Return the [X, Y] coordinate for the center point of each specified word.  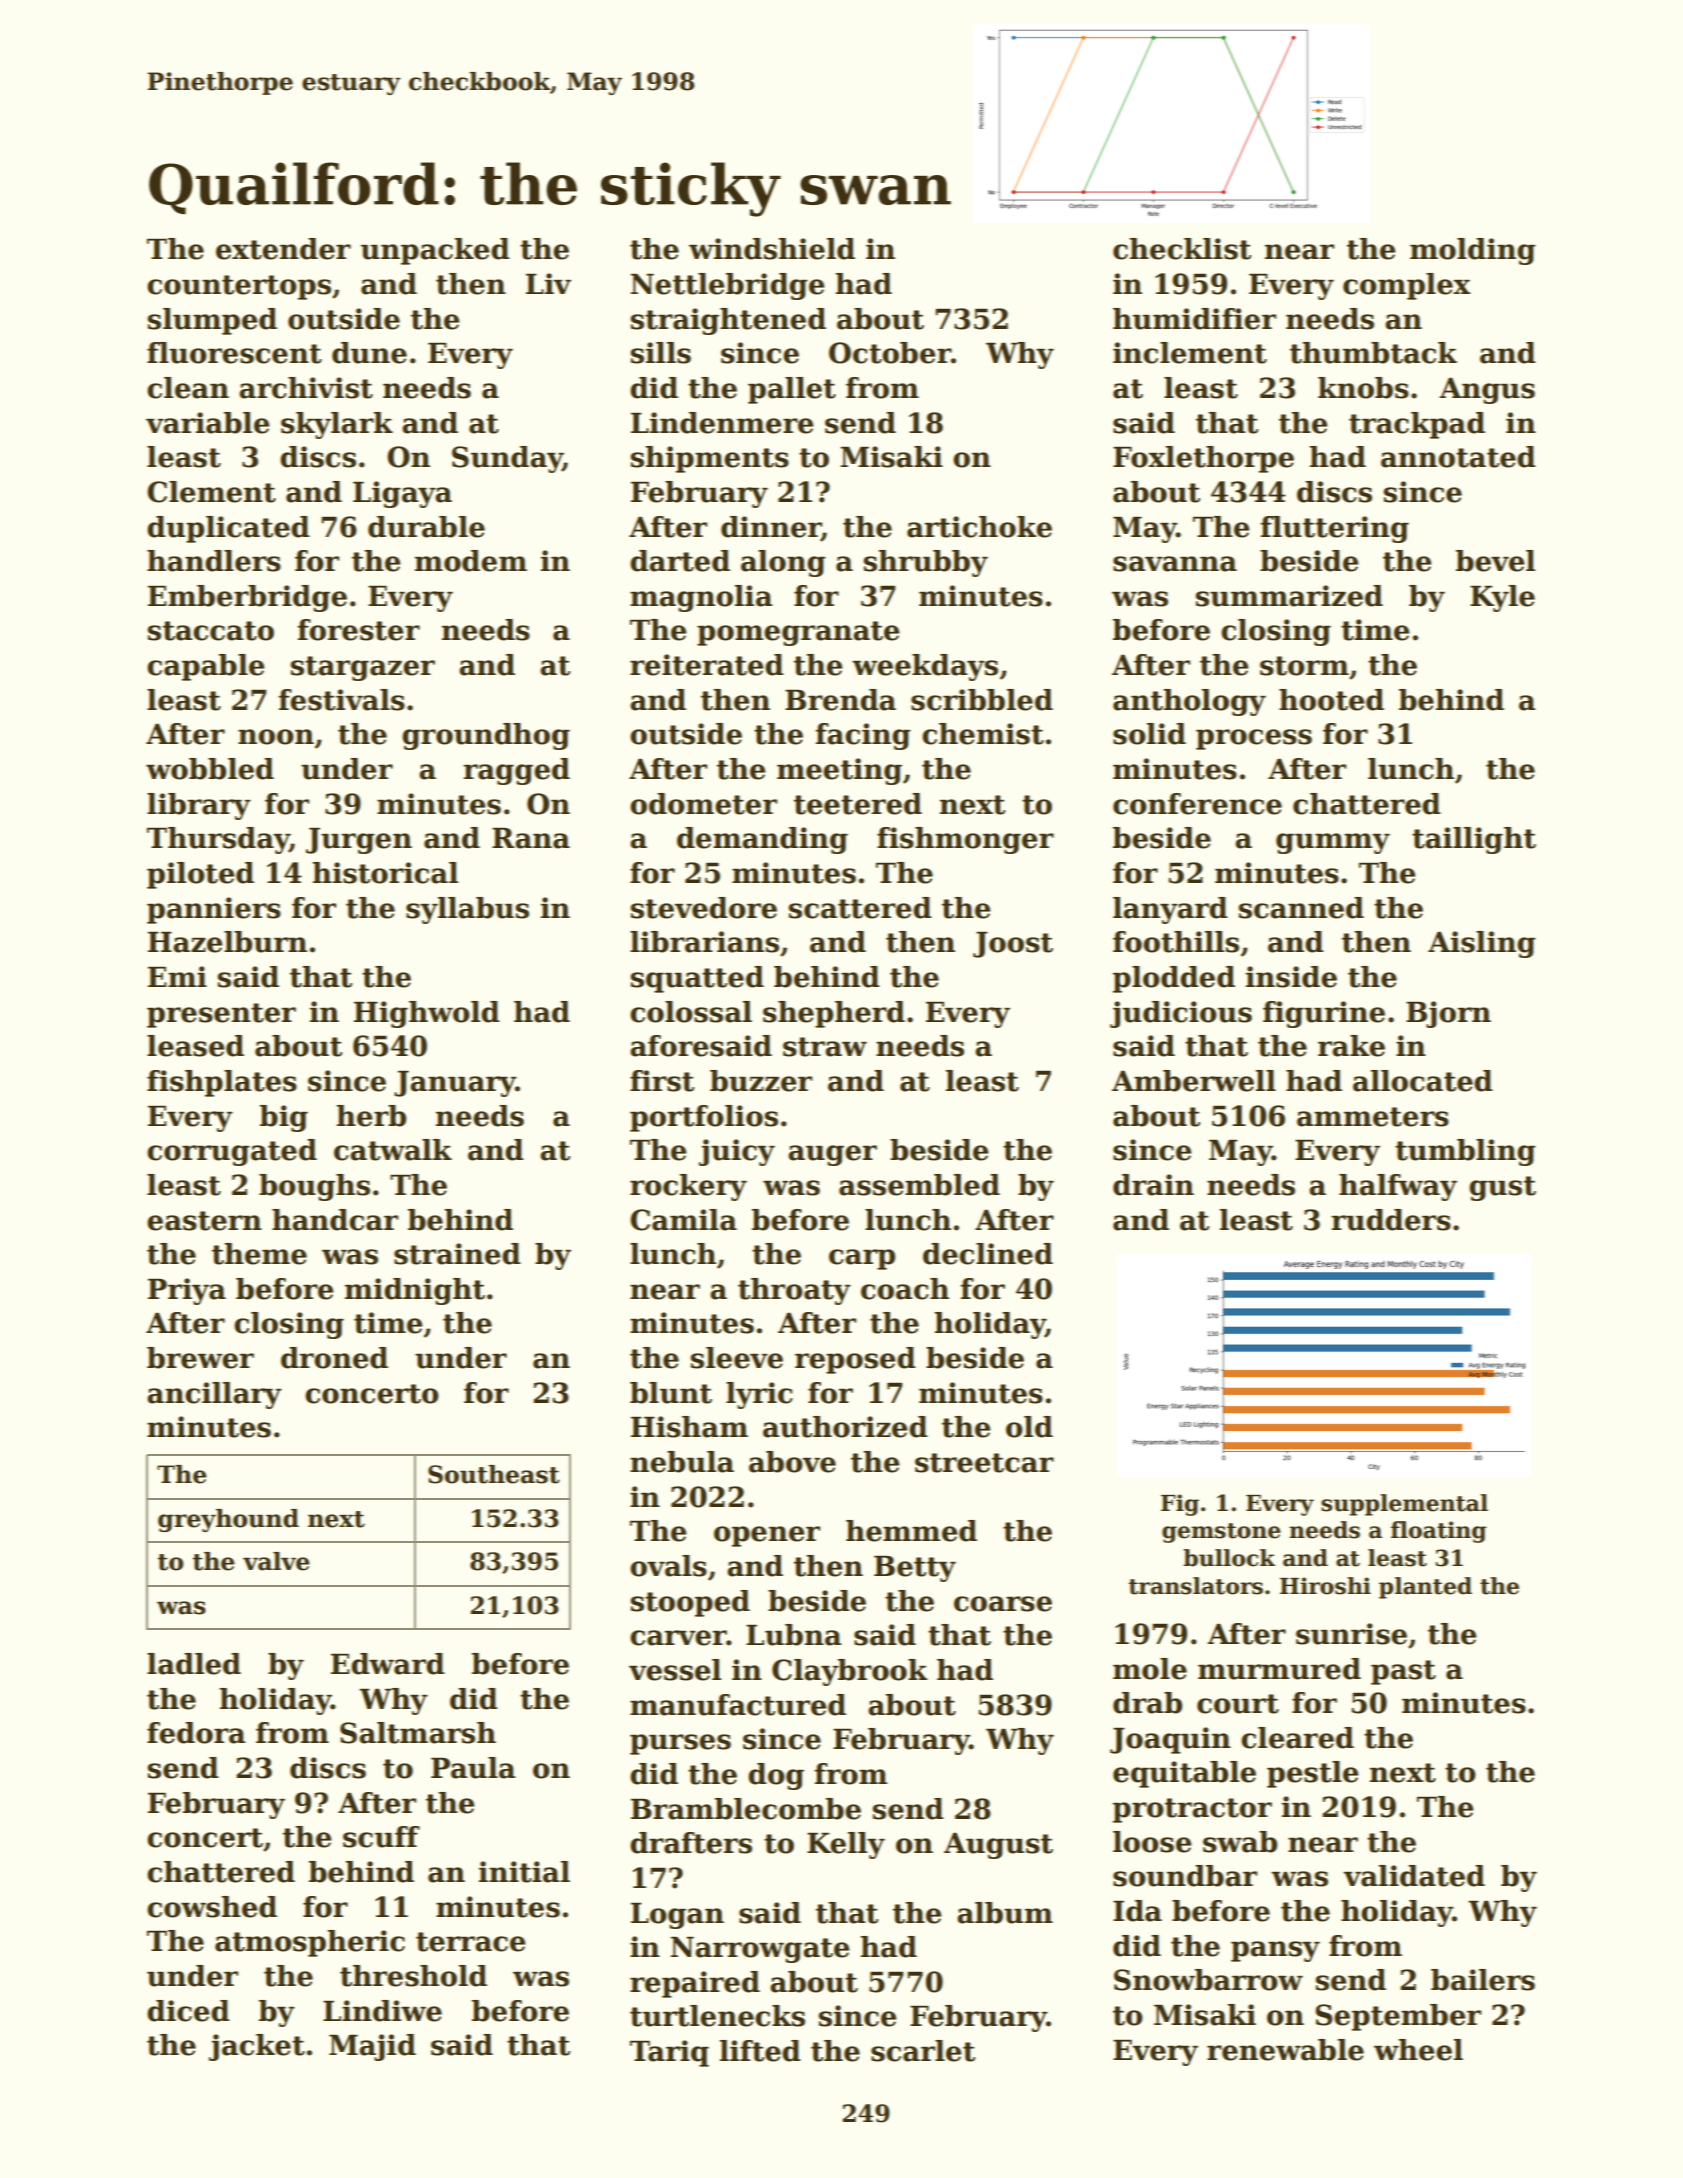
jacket [257, 2047]
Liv [548, 283]
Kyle [1502, 598]
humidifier [1194, 319]
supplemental [1404, 1505]
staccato [210, 631]
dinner [771, 527]
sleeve [736, 1358]
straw [825, 1047]
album [1005, 1913]
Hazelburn [227, 942]
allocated [1423, 1081]
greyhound [228, 1520]
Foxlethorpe [1203, 459]
